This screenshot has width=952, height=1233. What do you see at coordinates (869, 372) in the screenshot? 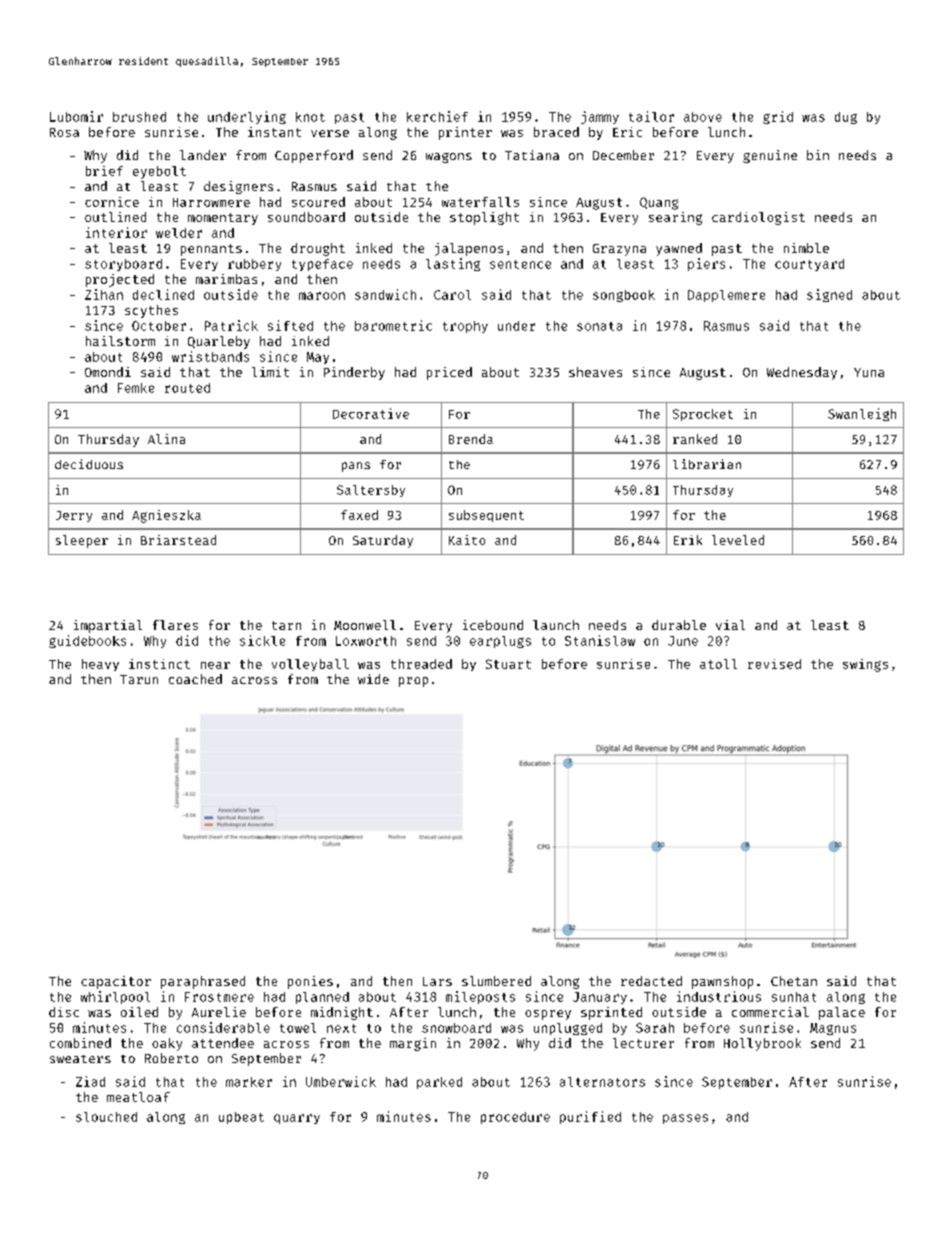
I see `Yuna` at bounding box center [869, 372].
